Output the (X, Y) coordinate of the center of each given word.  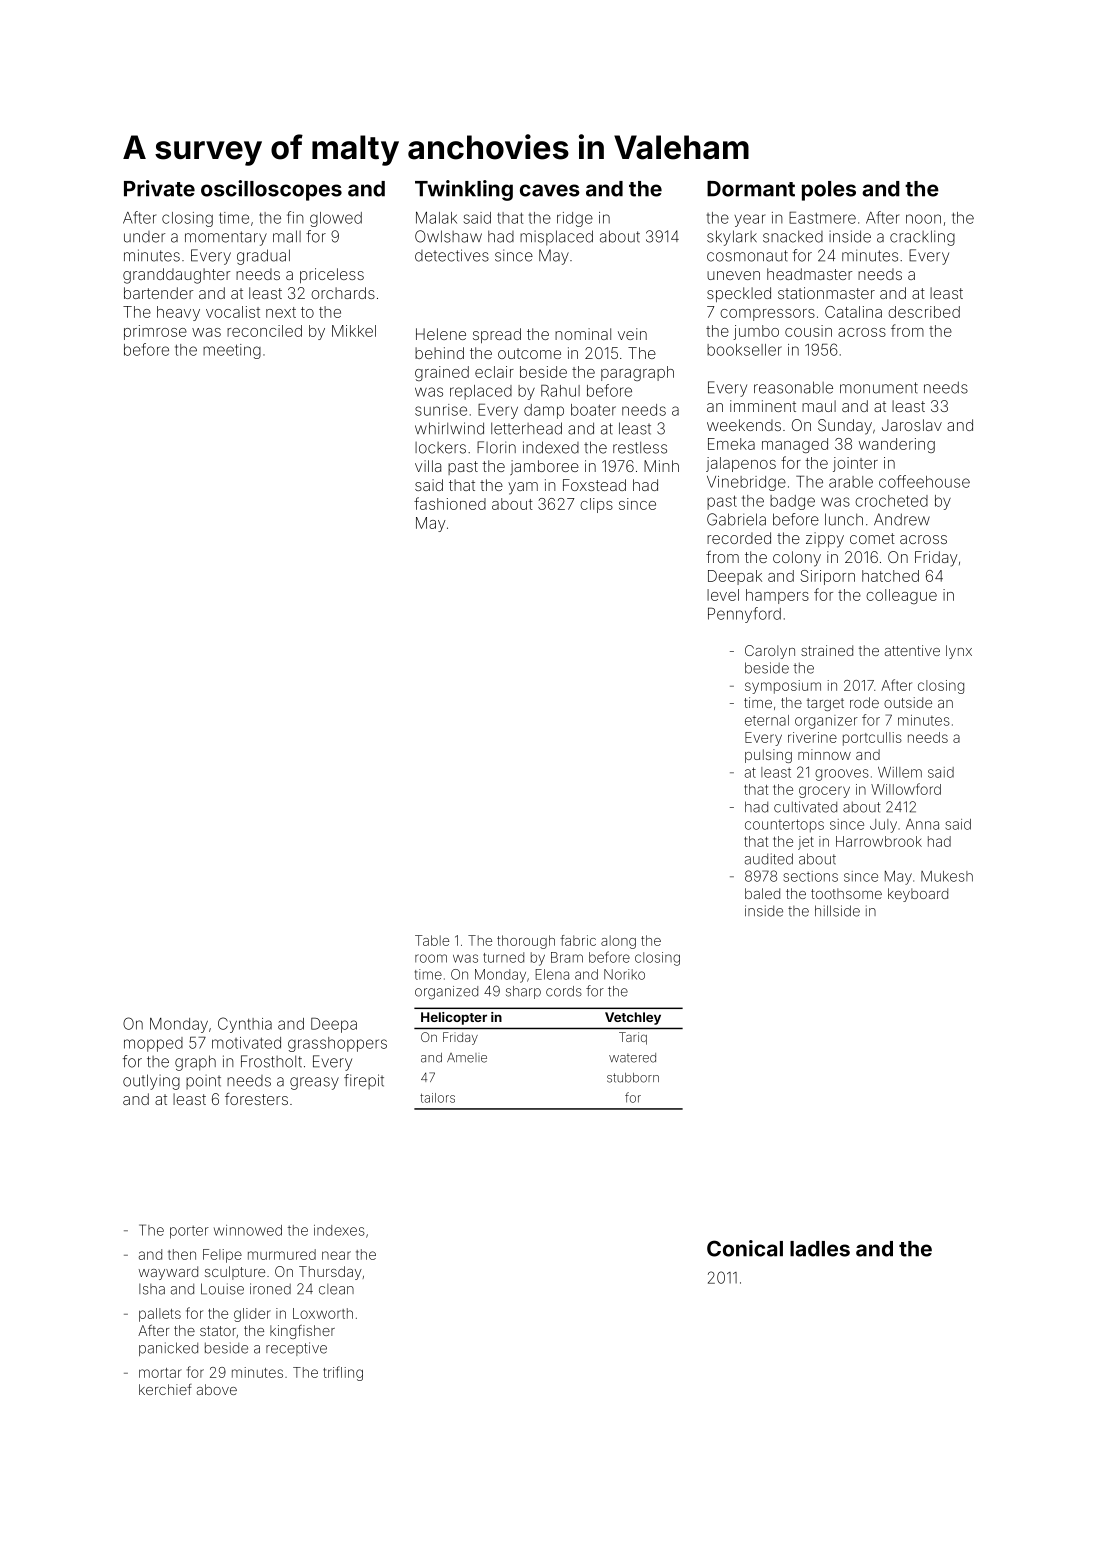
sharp (523, 992)
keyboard (918, 895)
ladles (820, 1249)
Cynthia (245, 1025)
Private (159, 188)
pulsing (768, 756)
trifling (343, 1373)
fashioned (450, 503)
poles (829, 191)
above (217, 1389)
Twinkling (464, 190)
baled (762, 893)
